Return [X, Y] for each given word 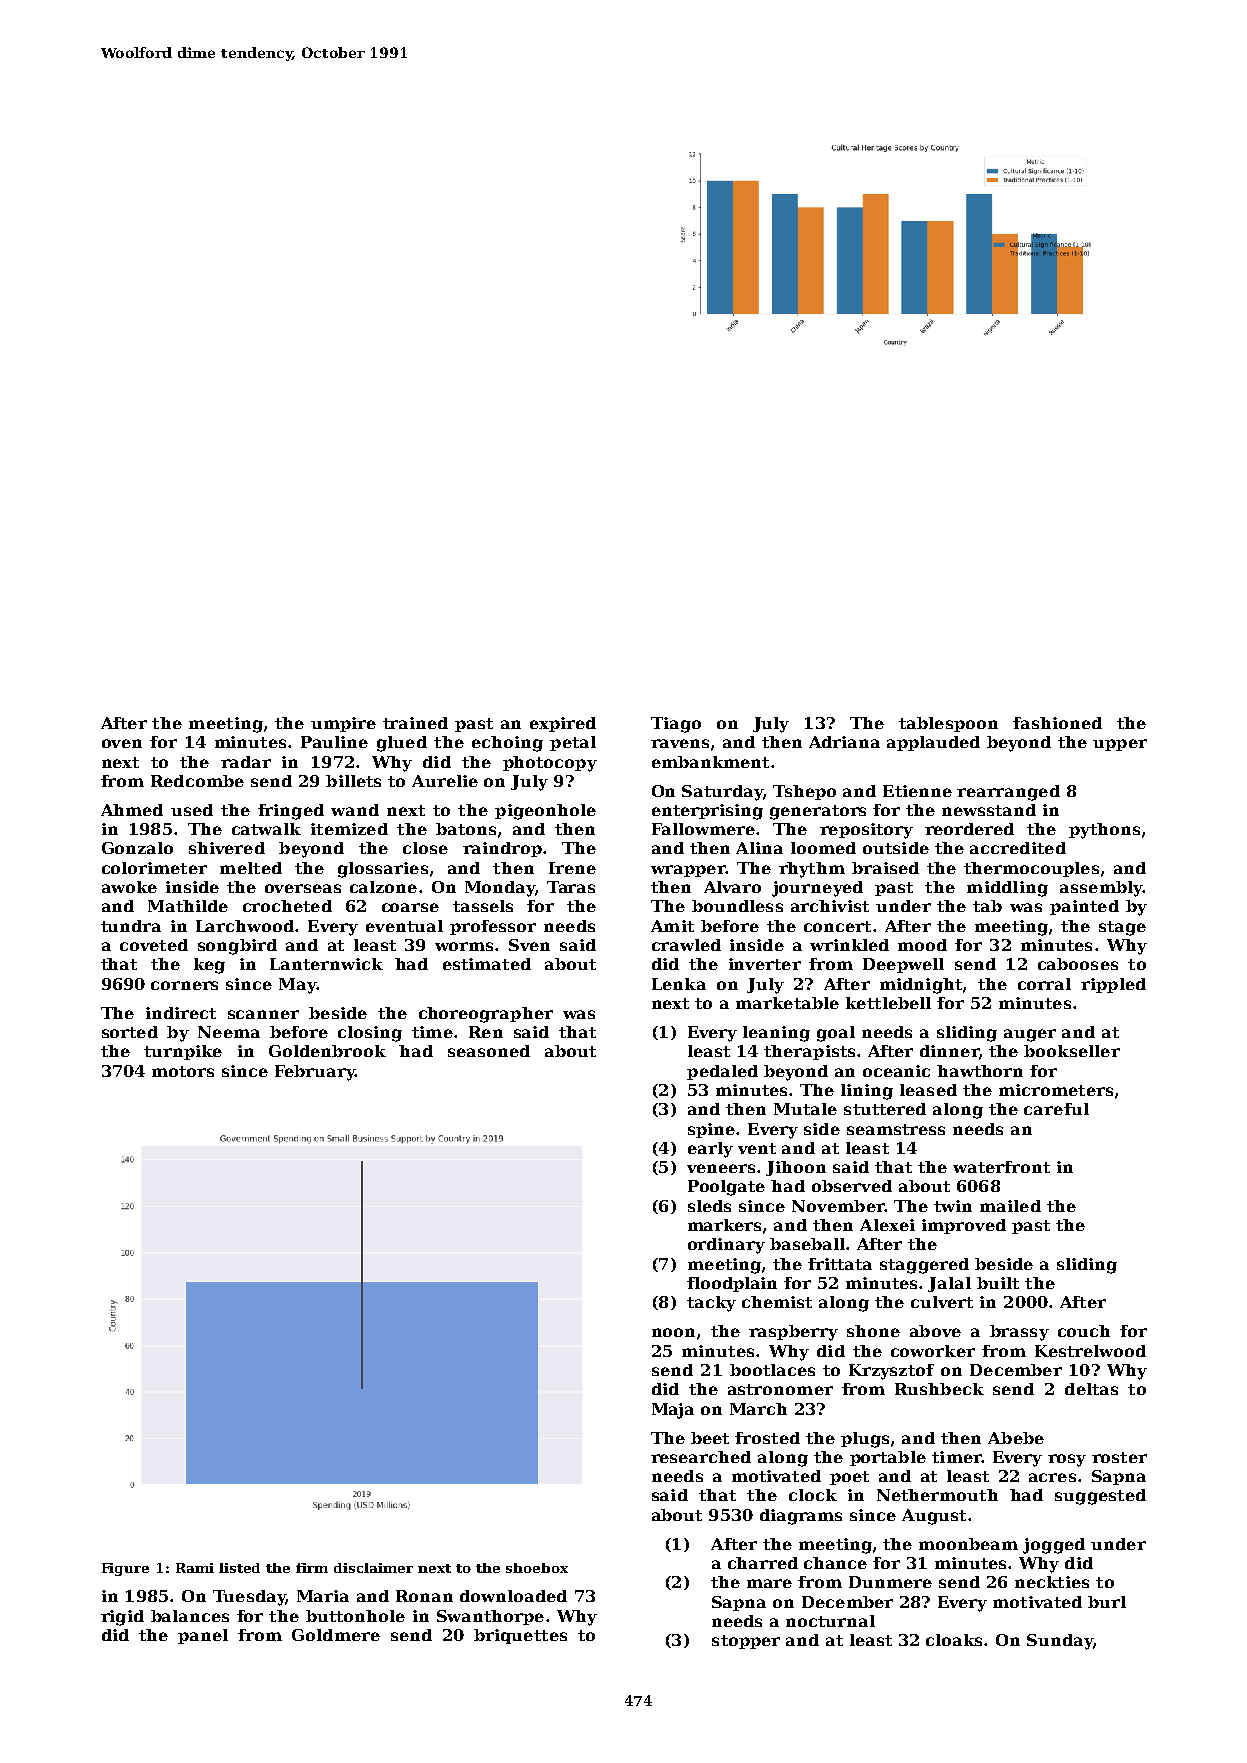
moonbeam [968, 1544]
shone [873, 1331]
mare [769, 1583]
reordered [969, 829]
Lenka [679, 984]
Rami [195, 1568]
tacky [711, 1304]
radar [246, 762]
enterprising [707, 812]
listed [239, 1568]
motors [183, 1071]
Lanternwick [326, 964]
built [998, 1283]
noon [673, 1332]
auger [1030, 1035]
